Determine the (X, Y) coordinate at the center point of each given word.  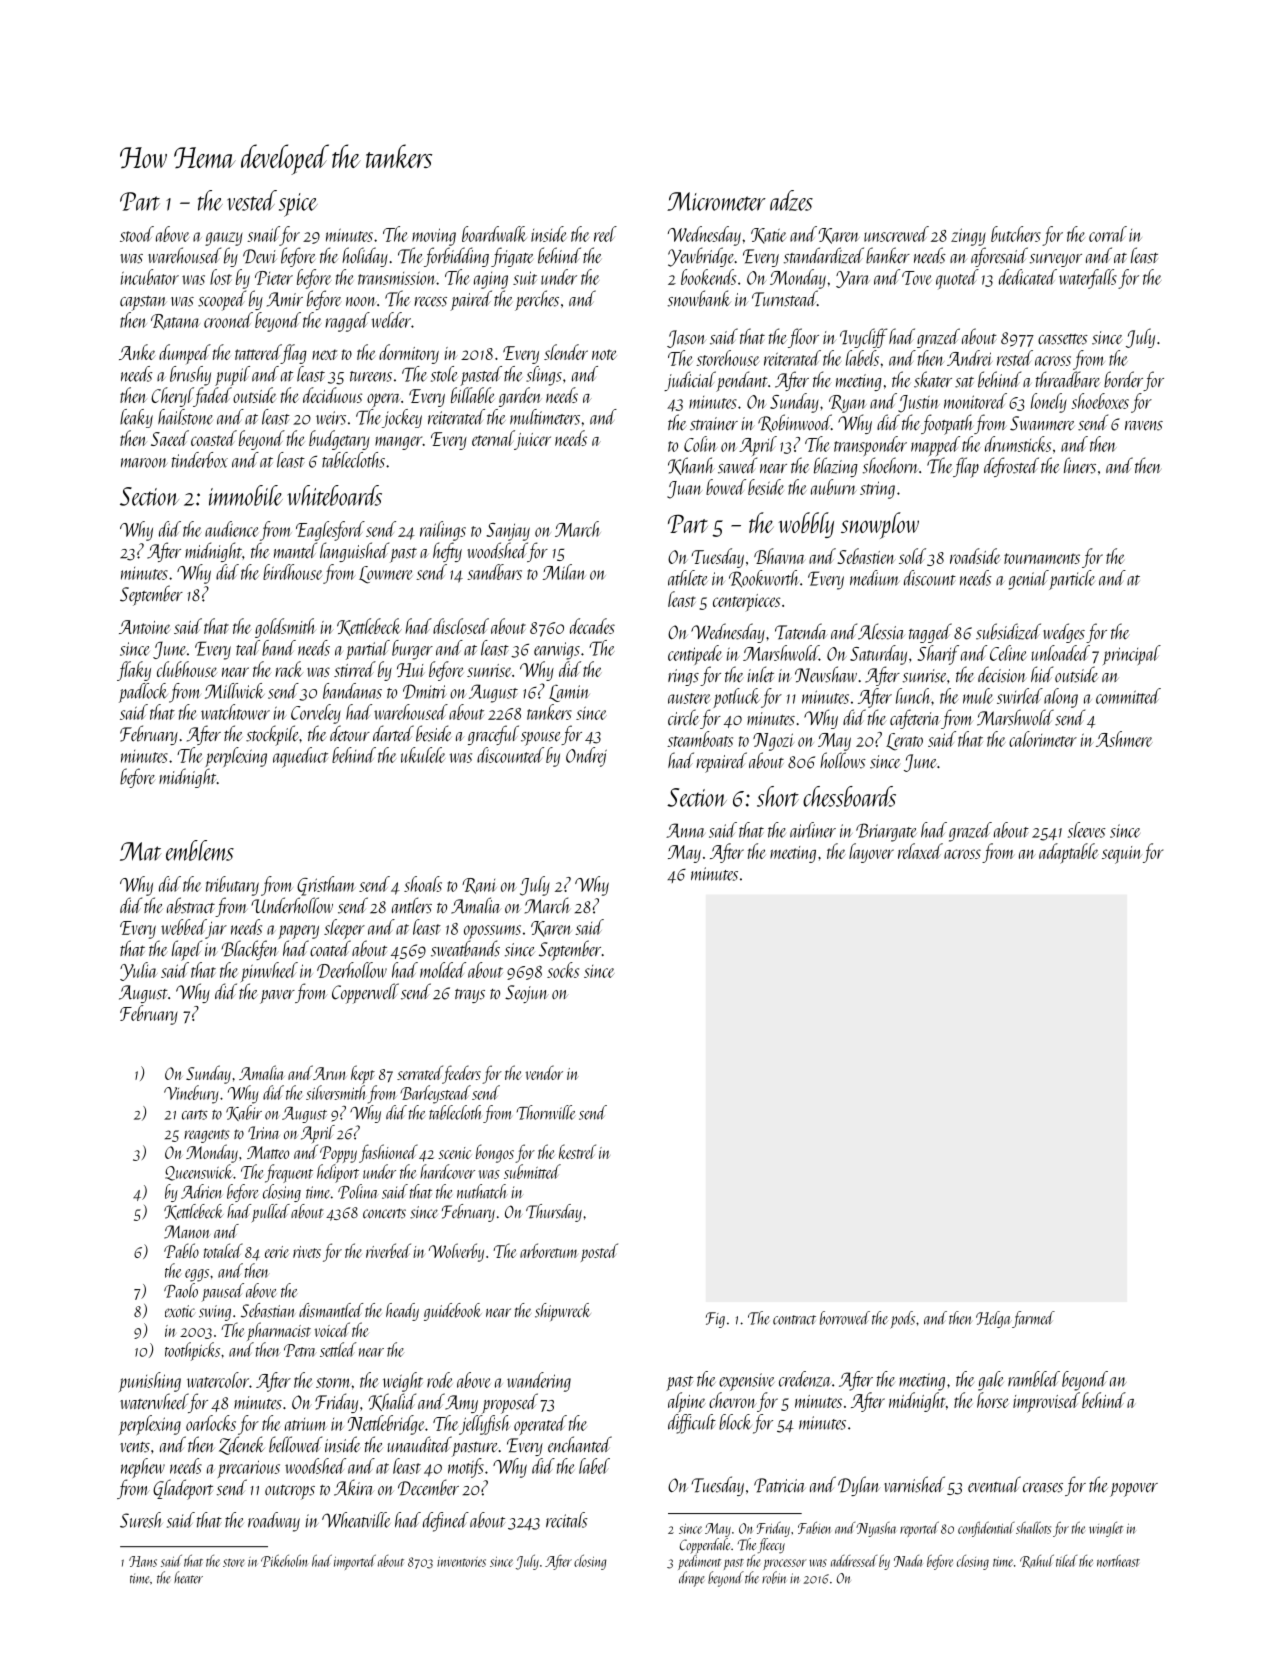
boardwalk (494, 234)
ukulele (423, 755)
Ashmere (1124, 739)
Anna (685, 830)
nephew (143, 1468)
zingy (968, 237)
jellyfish (484, 1425)
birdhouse (293, 572)
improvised (1046, 1402)
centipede (695, 655)
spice (298, 205)
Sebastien (866, 556)
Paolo (181, 1290)
